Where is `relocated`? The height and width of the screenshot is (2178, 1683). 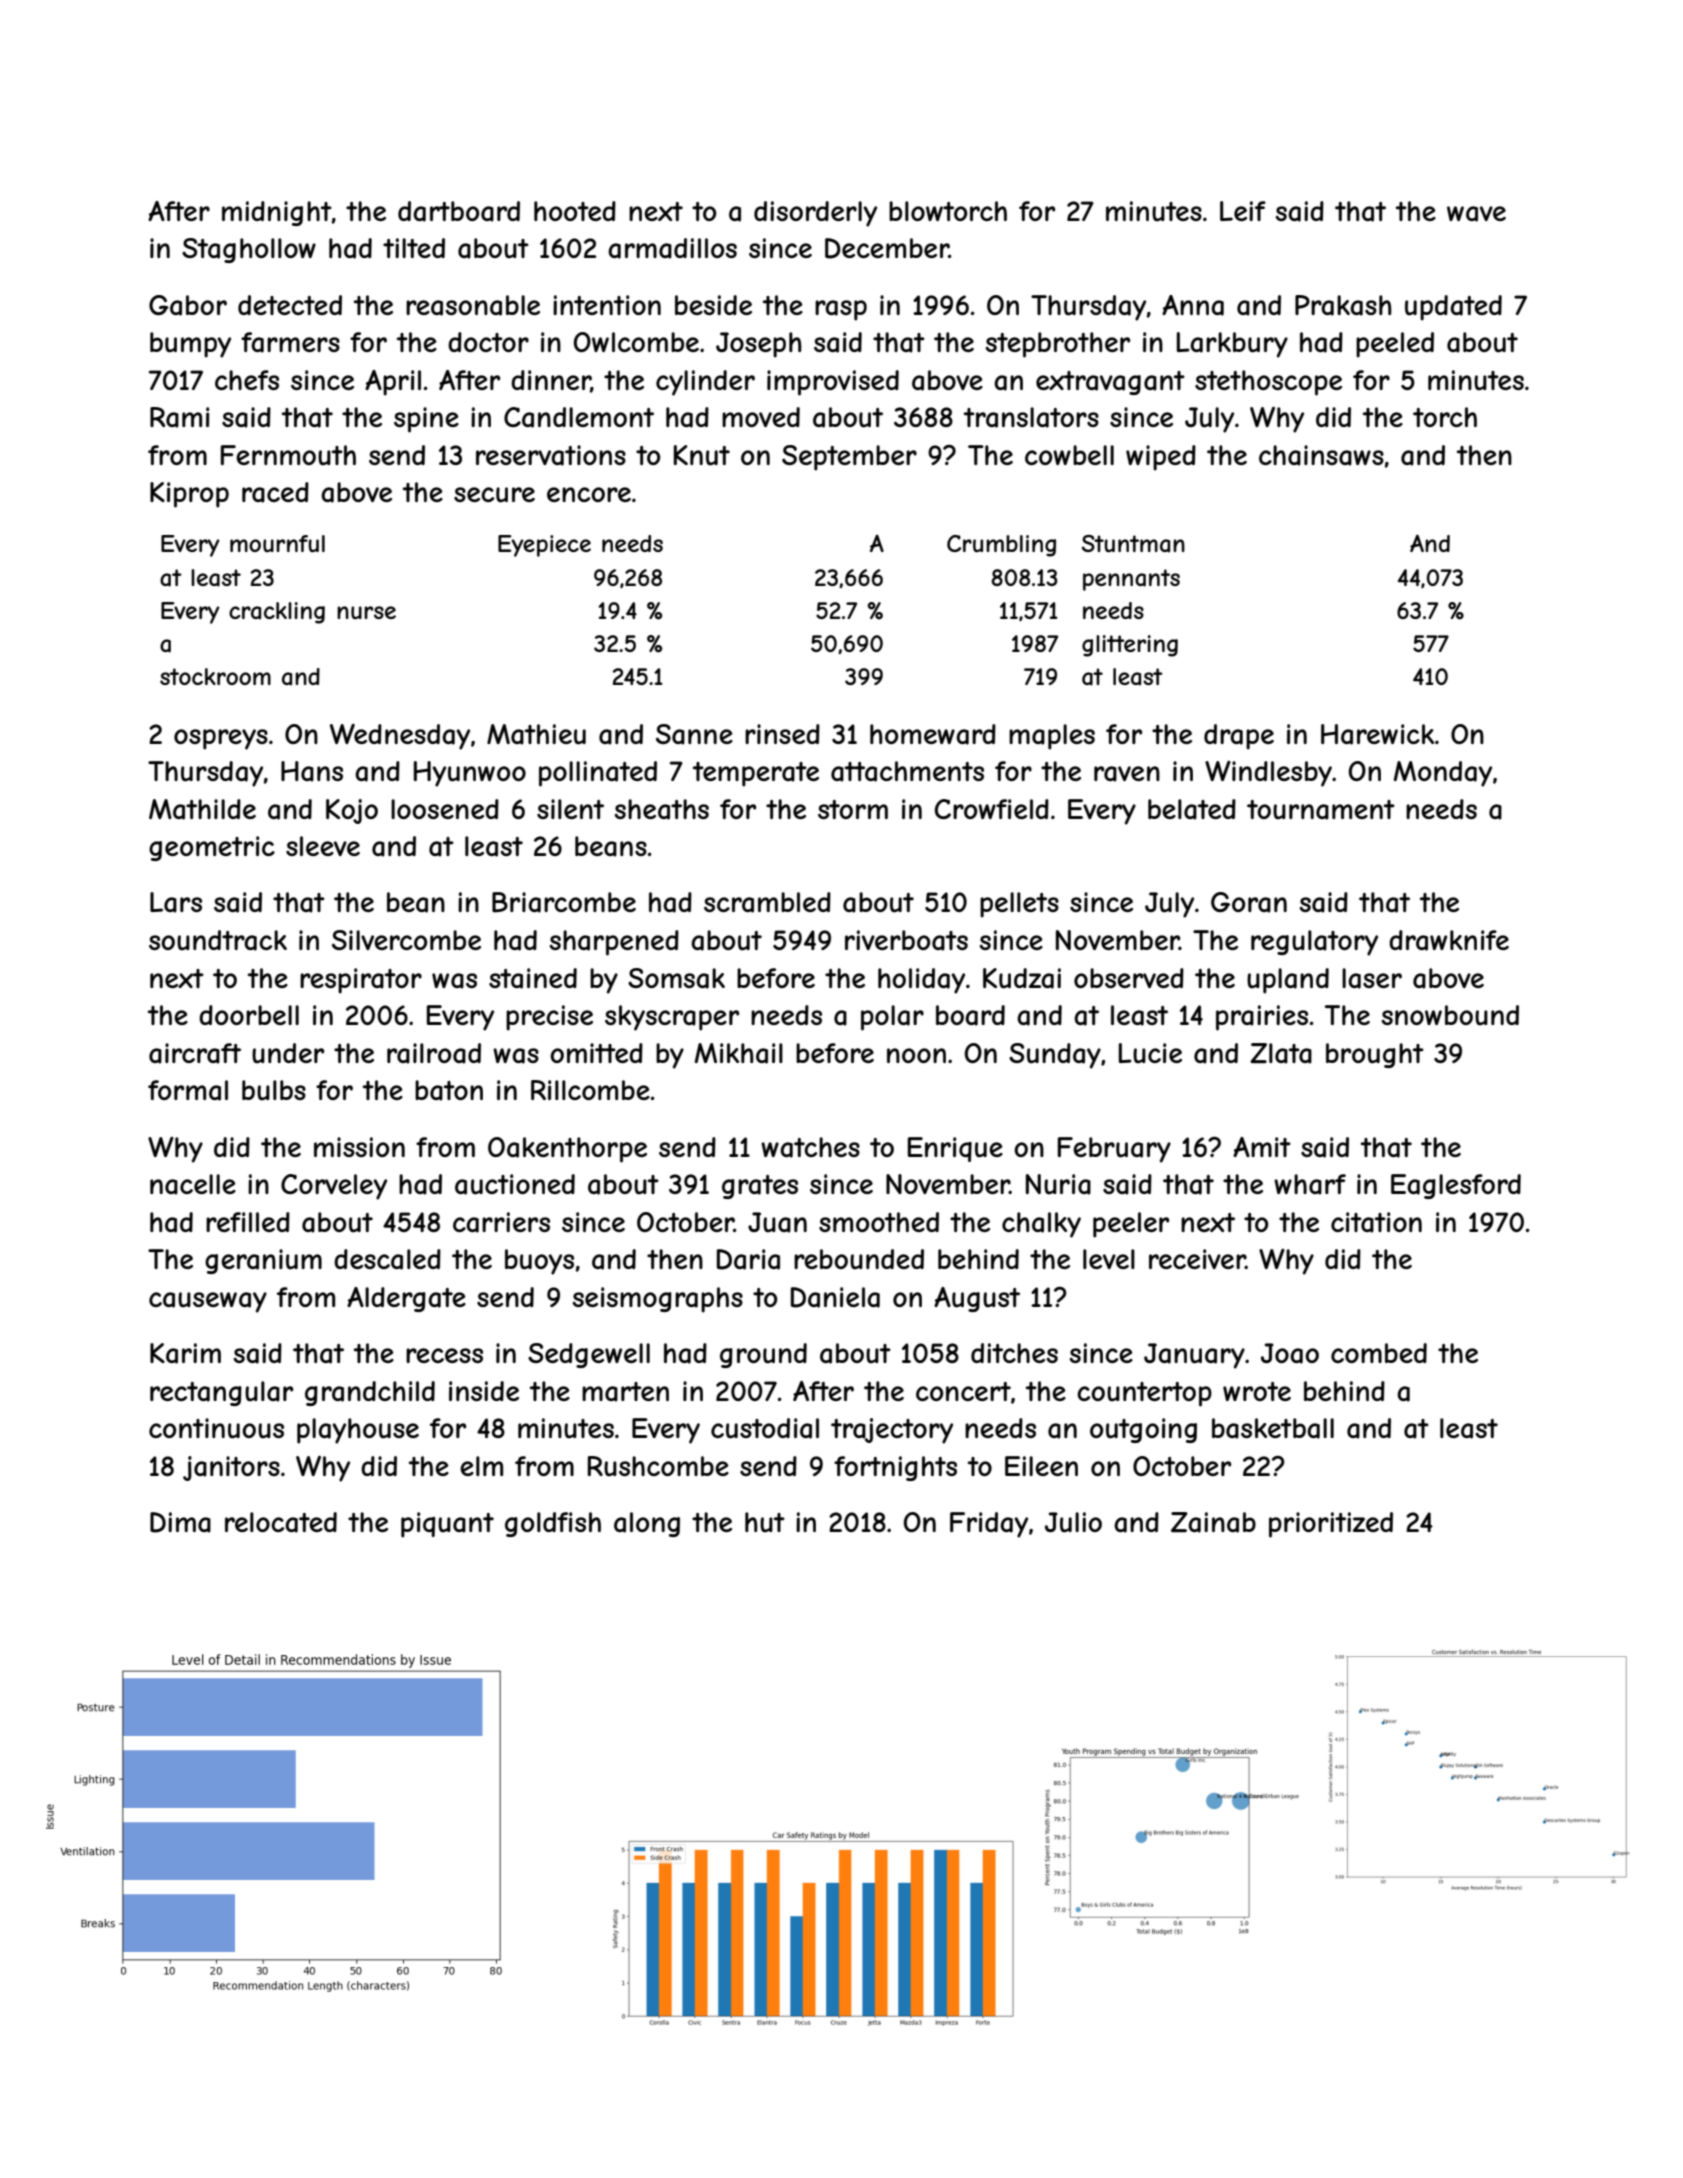
relocated is located at coordinates (281, 1522).
